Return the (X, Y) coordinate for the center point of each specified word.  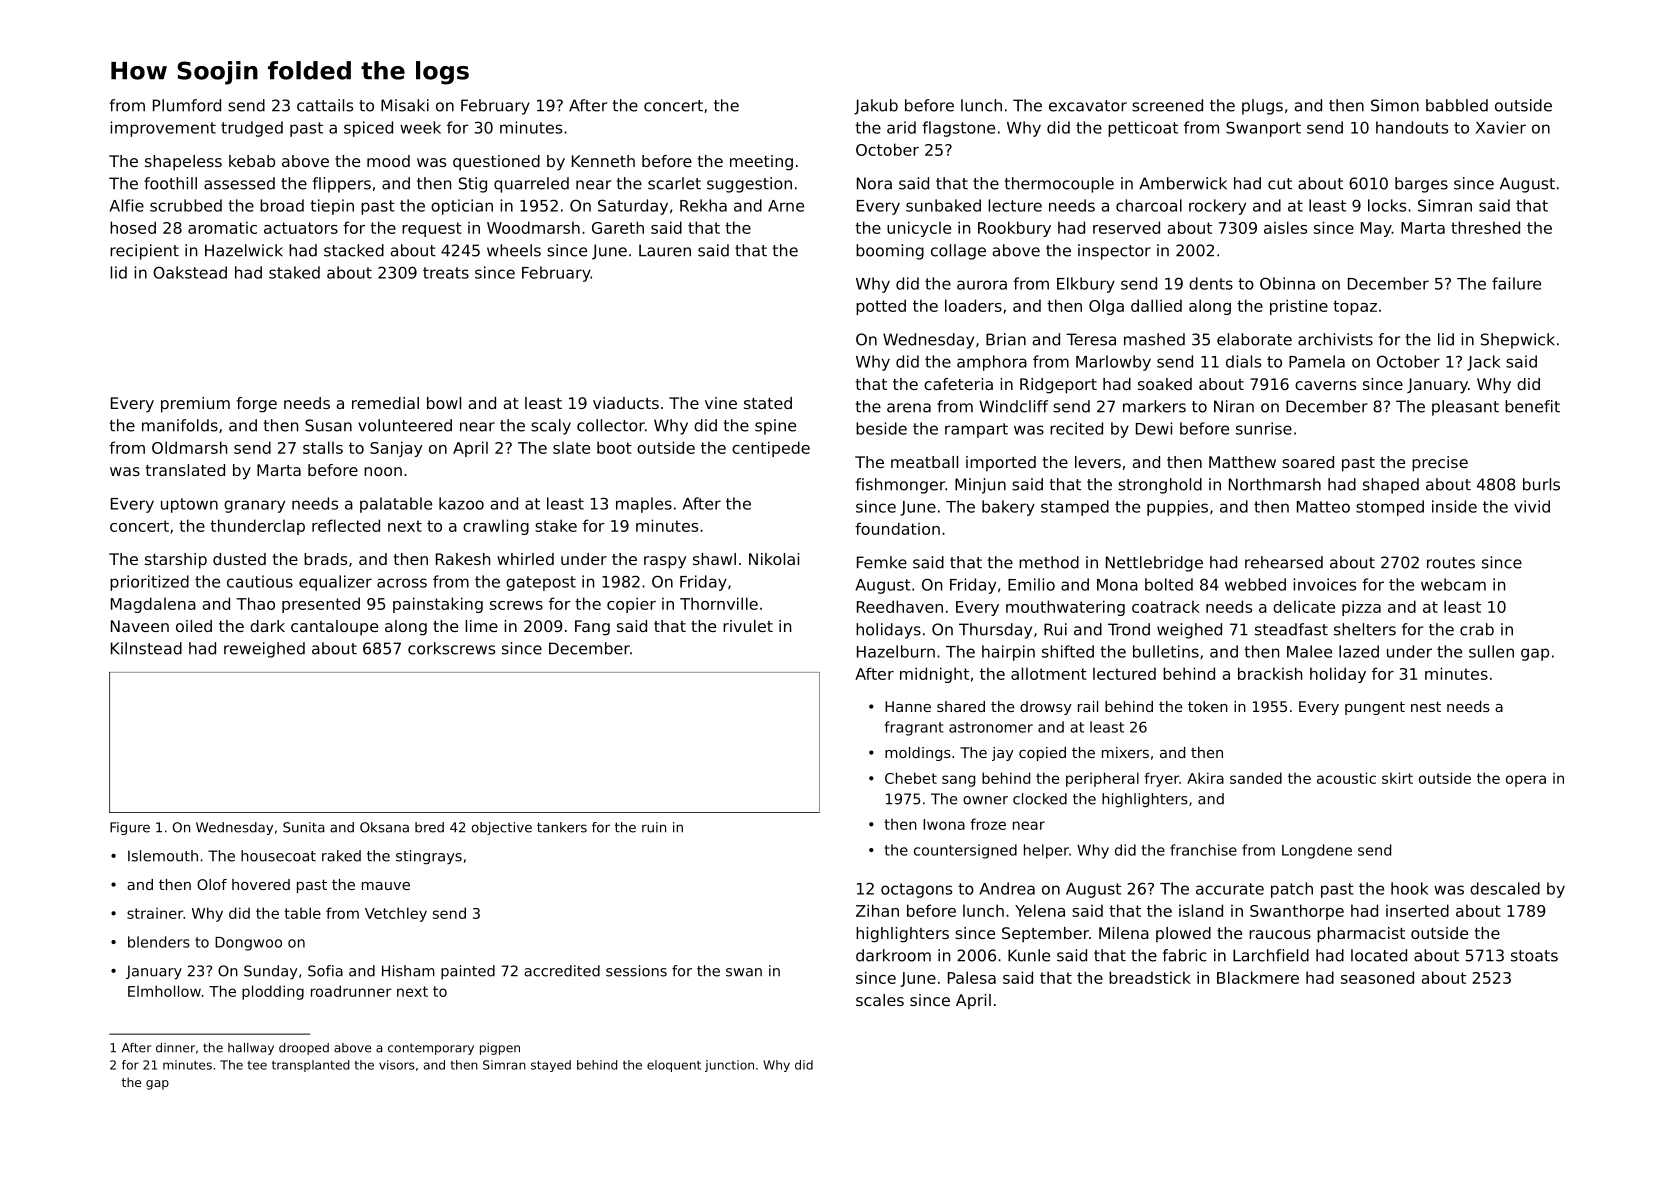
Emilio (1031, 584)
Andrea (1007, 888)
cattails (325, 105)
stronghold (1160, 486)
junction (729, 1066)
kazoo (461, 503)
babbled (1457, 105)
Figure (130, 828)
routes (1451, 563)
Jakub (876, 107)
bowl (444, 403)
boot (614, 447)
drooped (304, 1049)
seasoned (1377, 977)
